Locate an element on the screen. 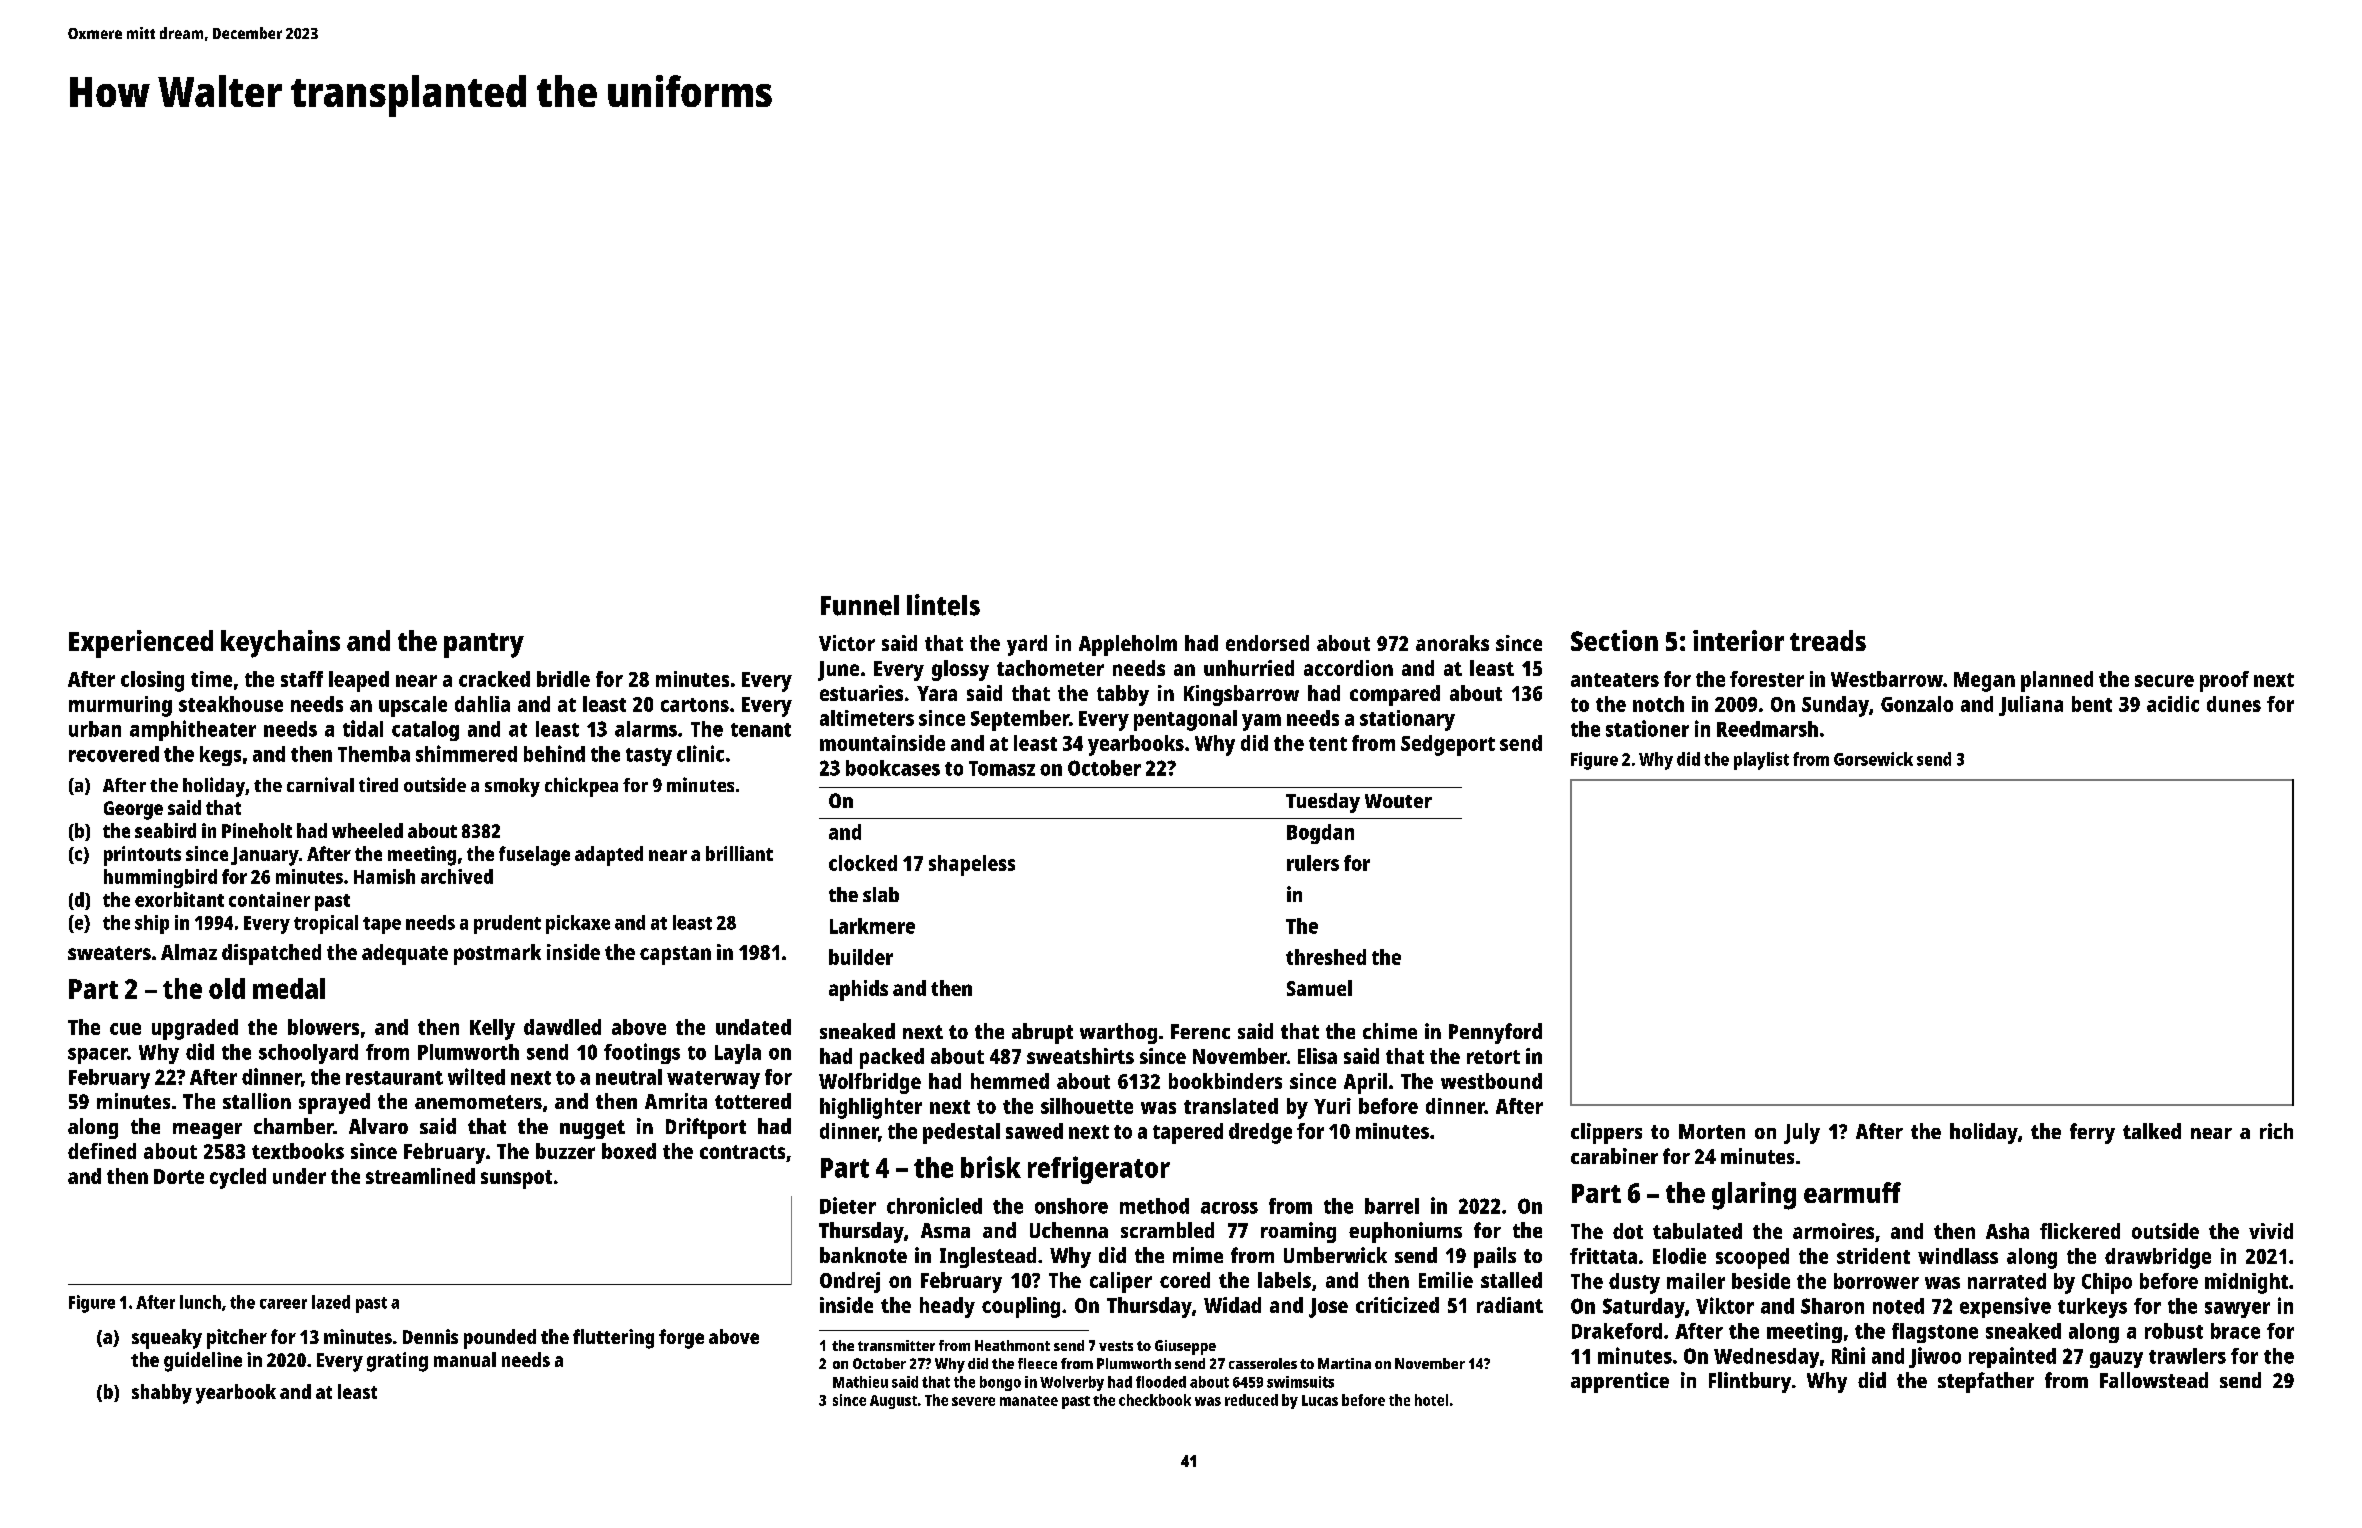 The width and height of the screenshot is (2362, 1528). Bogdan is located at coordinates (1320, 834).
